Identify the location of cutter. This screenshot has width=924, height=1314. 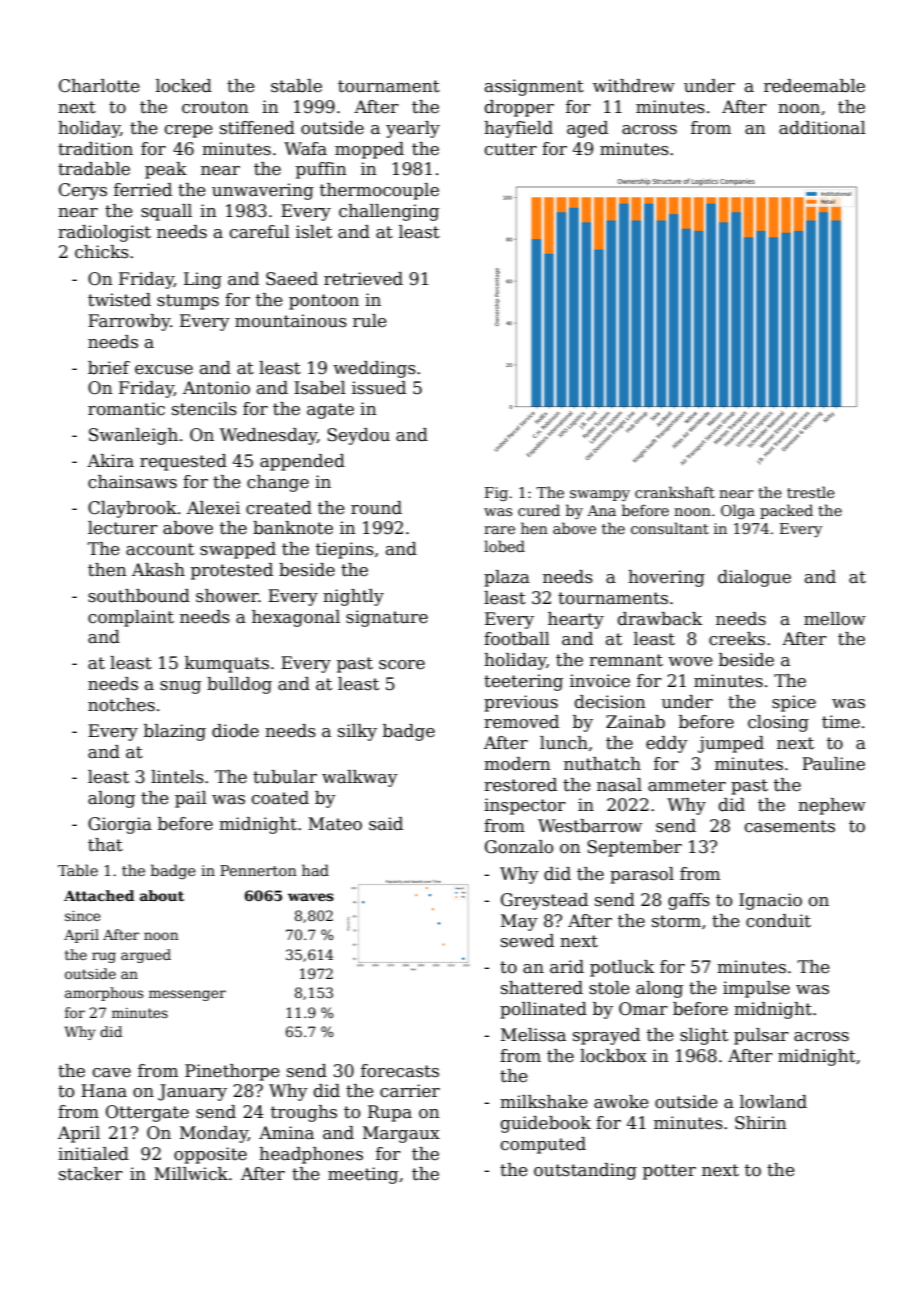
(511, 149).
